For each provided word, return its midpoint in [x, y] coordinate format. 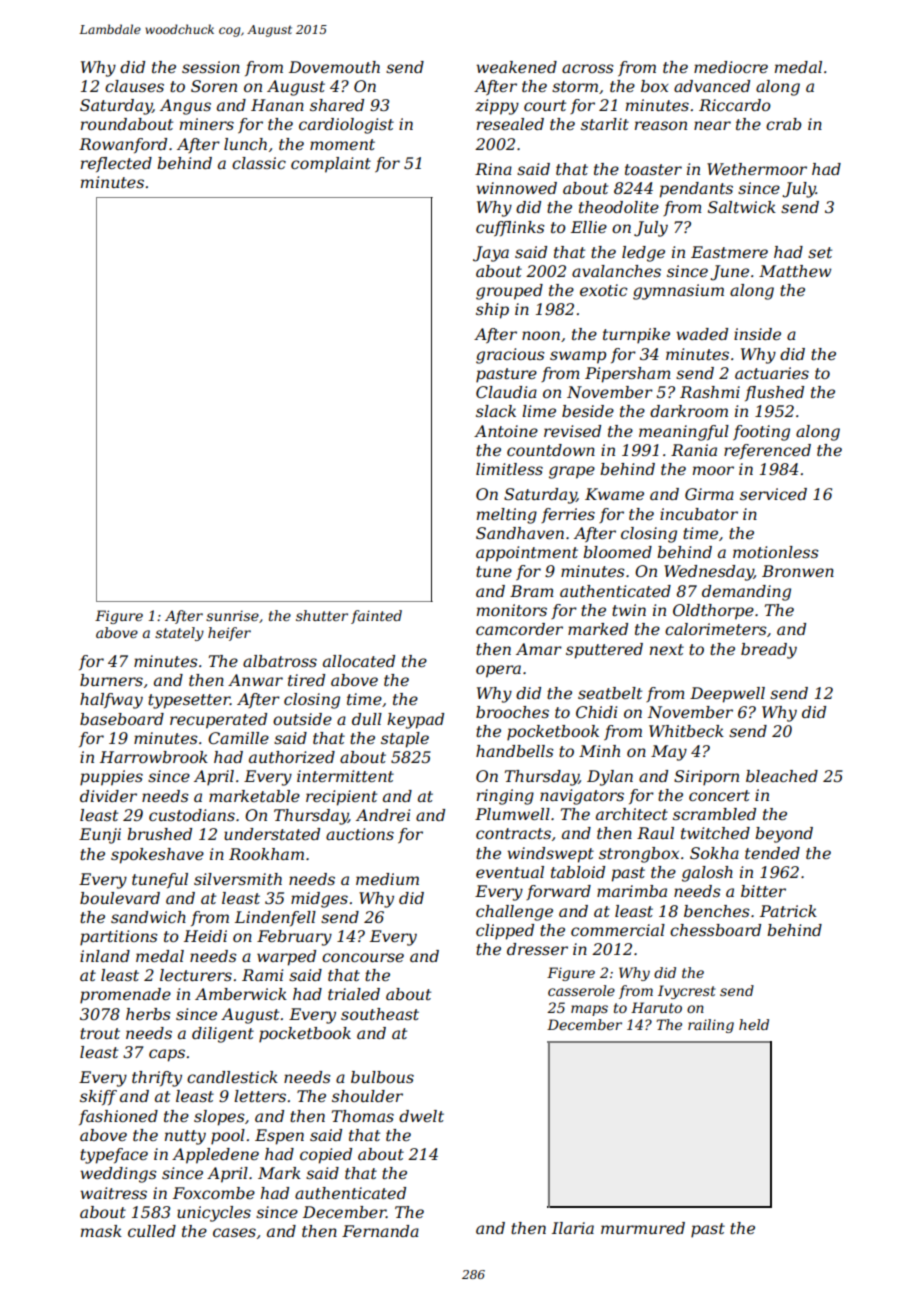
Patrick [788, 911]
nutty [185, 1137]
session [211, 67]
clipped [505, 932]
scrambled [714, 814]
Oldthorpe [713, 612]
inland [105, 956]
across [588, 68]
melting [507, 516]
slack [496, 411]
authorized [292, 757]
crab [783, 124]
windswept [550, 855]
